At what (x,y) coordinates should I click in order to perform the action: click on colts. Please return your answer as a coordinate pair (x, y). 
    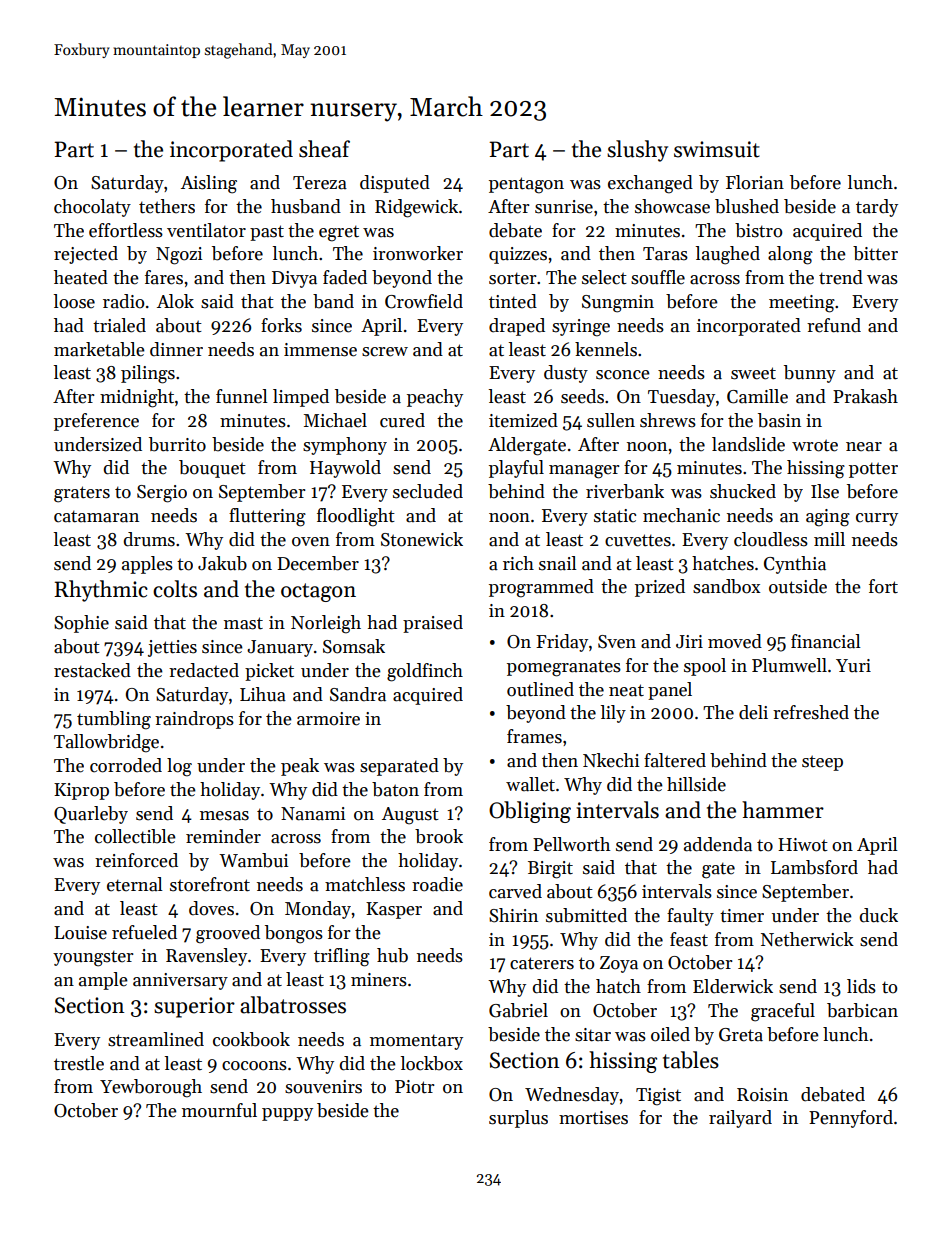
    Looking at the image, I should click on (175, 589).
